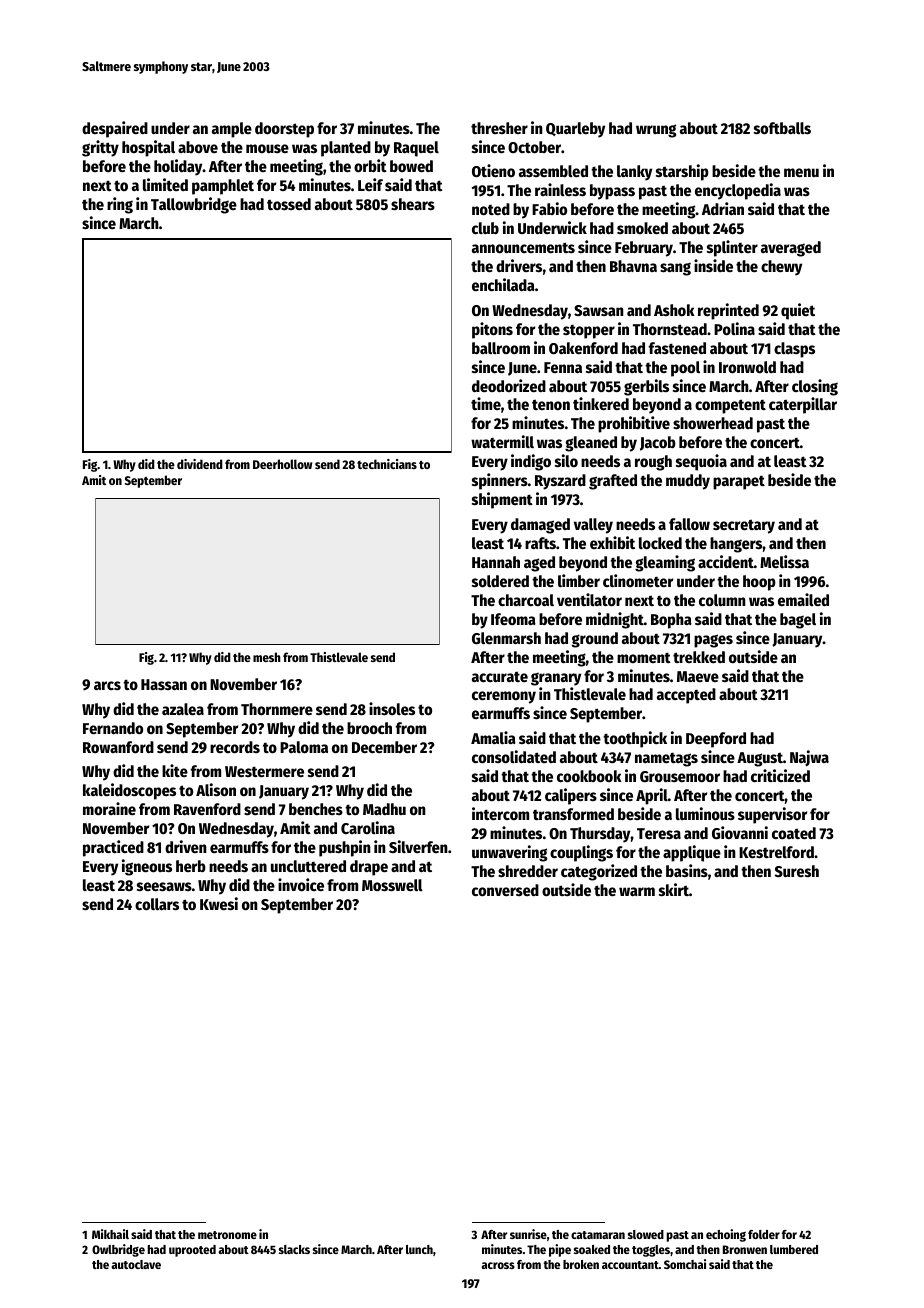  I want to click on ventilator, so click(589, 599).
